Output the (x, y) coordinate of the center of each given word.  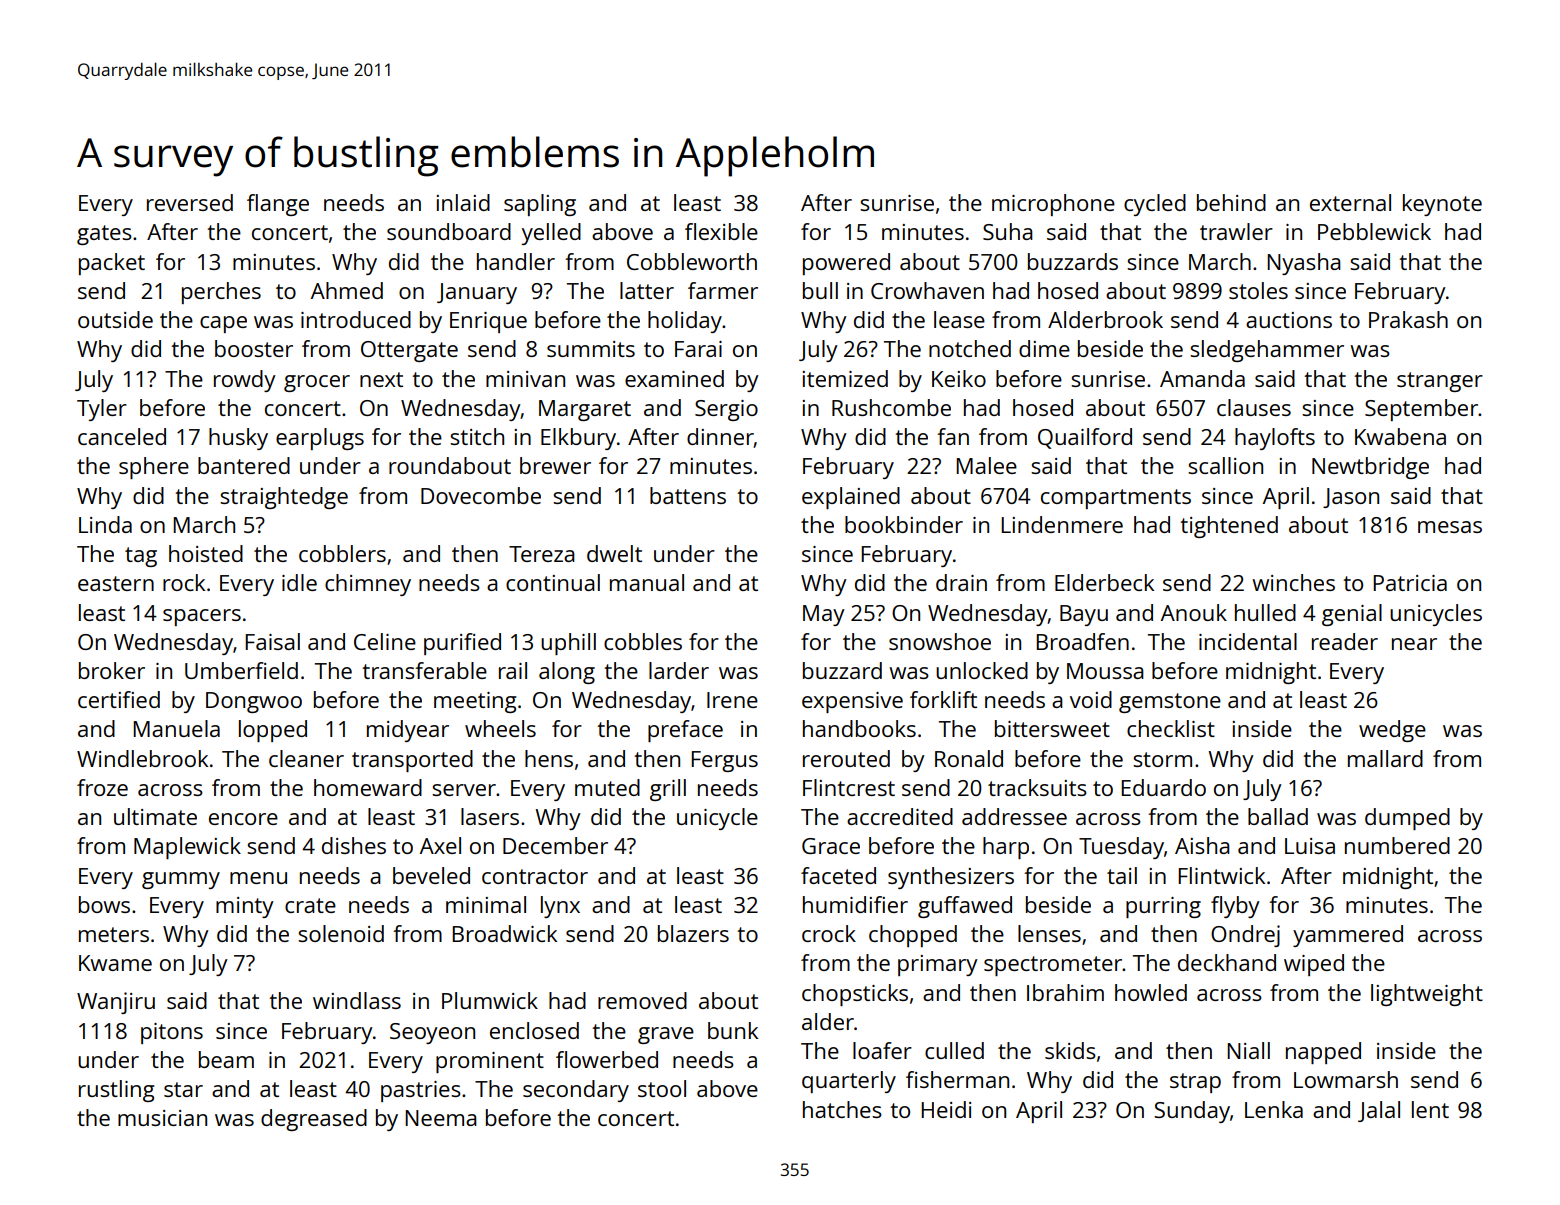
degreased (314, 1120)
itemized (845, 378)
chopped (913, 936)
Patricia (1410, 583)
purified (462, 644)
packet (112, 264)
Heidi (946, 1109)
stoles (1258, 290)
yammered (1348, 936)
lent (1430, 1109)
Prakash (1408, 319)
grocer (317, 383)
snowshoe (940, 641)
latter (647, 290)
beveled (431, 875)
